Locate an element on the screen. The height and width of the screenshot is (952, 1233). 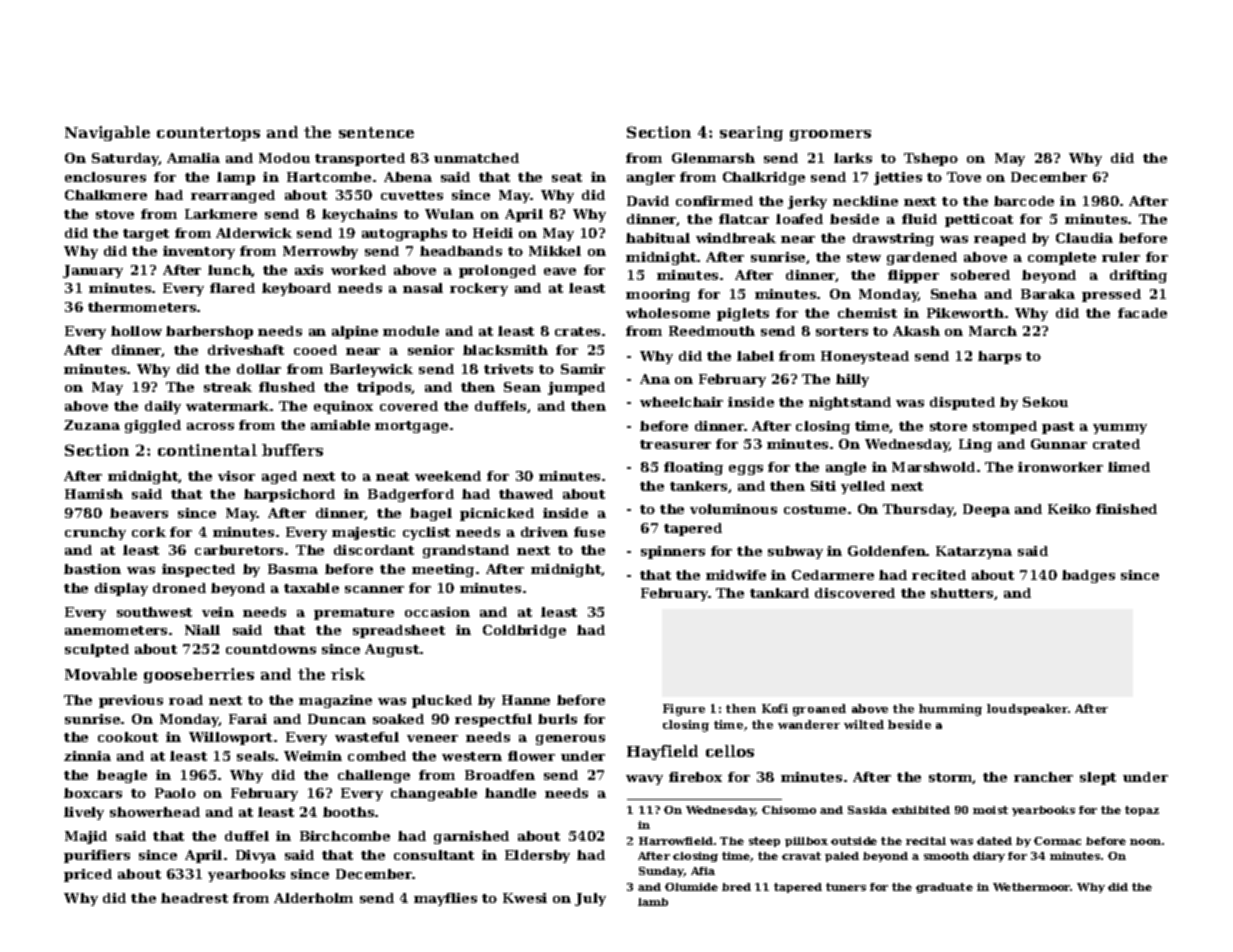
midwife is located at coordinates (736, 575).
